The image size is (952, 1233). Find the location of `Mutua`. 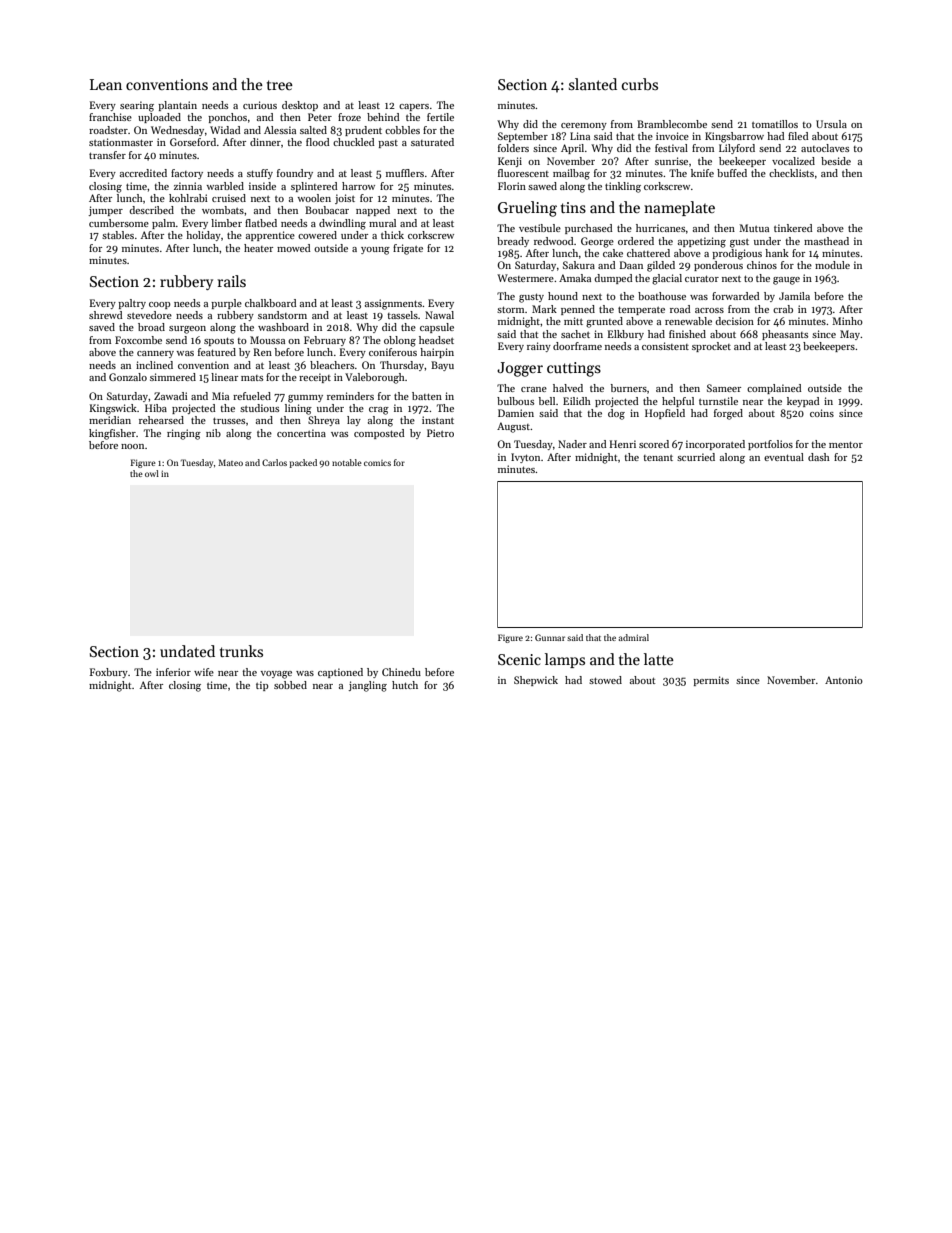

Mutua is located at coordinates (754, 228).
